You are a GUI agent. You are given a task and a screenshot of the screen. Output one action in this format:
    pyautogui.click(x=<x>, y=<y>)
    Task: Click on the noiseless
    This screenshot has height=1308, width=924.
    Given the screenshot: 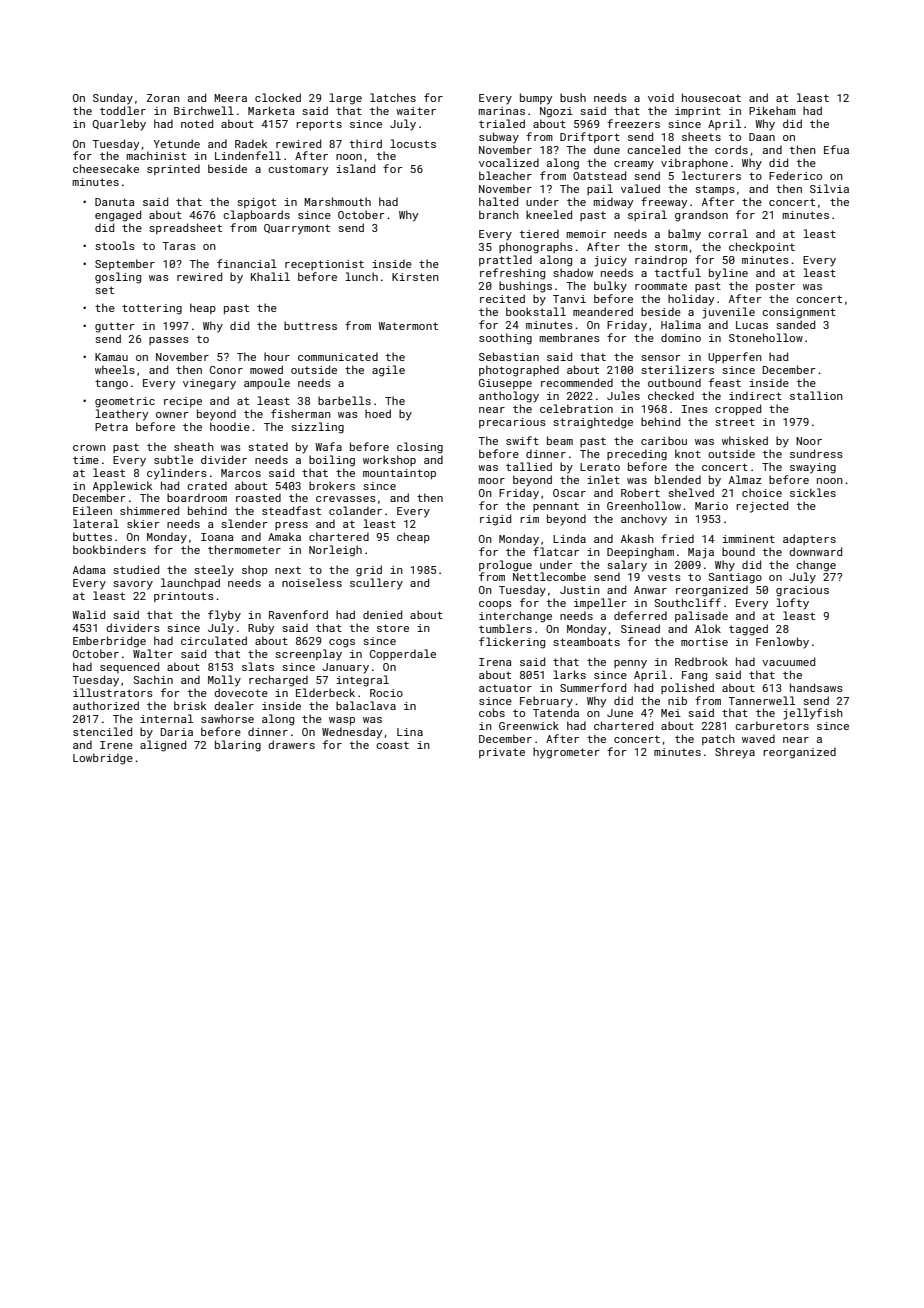 What is the action you would take?
    pyautogui.click(x=312, y=582)
